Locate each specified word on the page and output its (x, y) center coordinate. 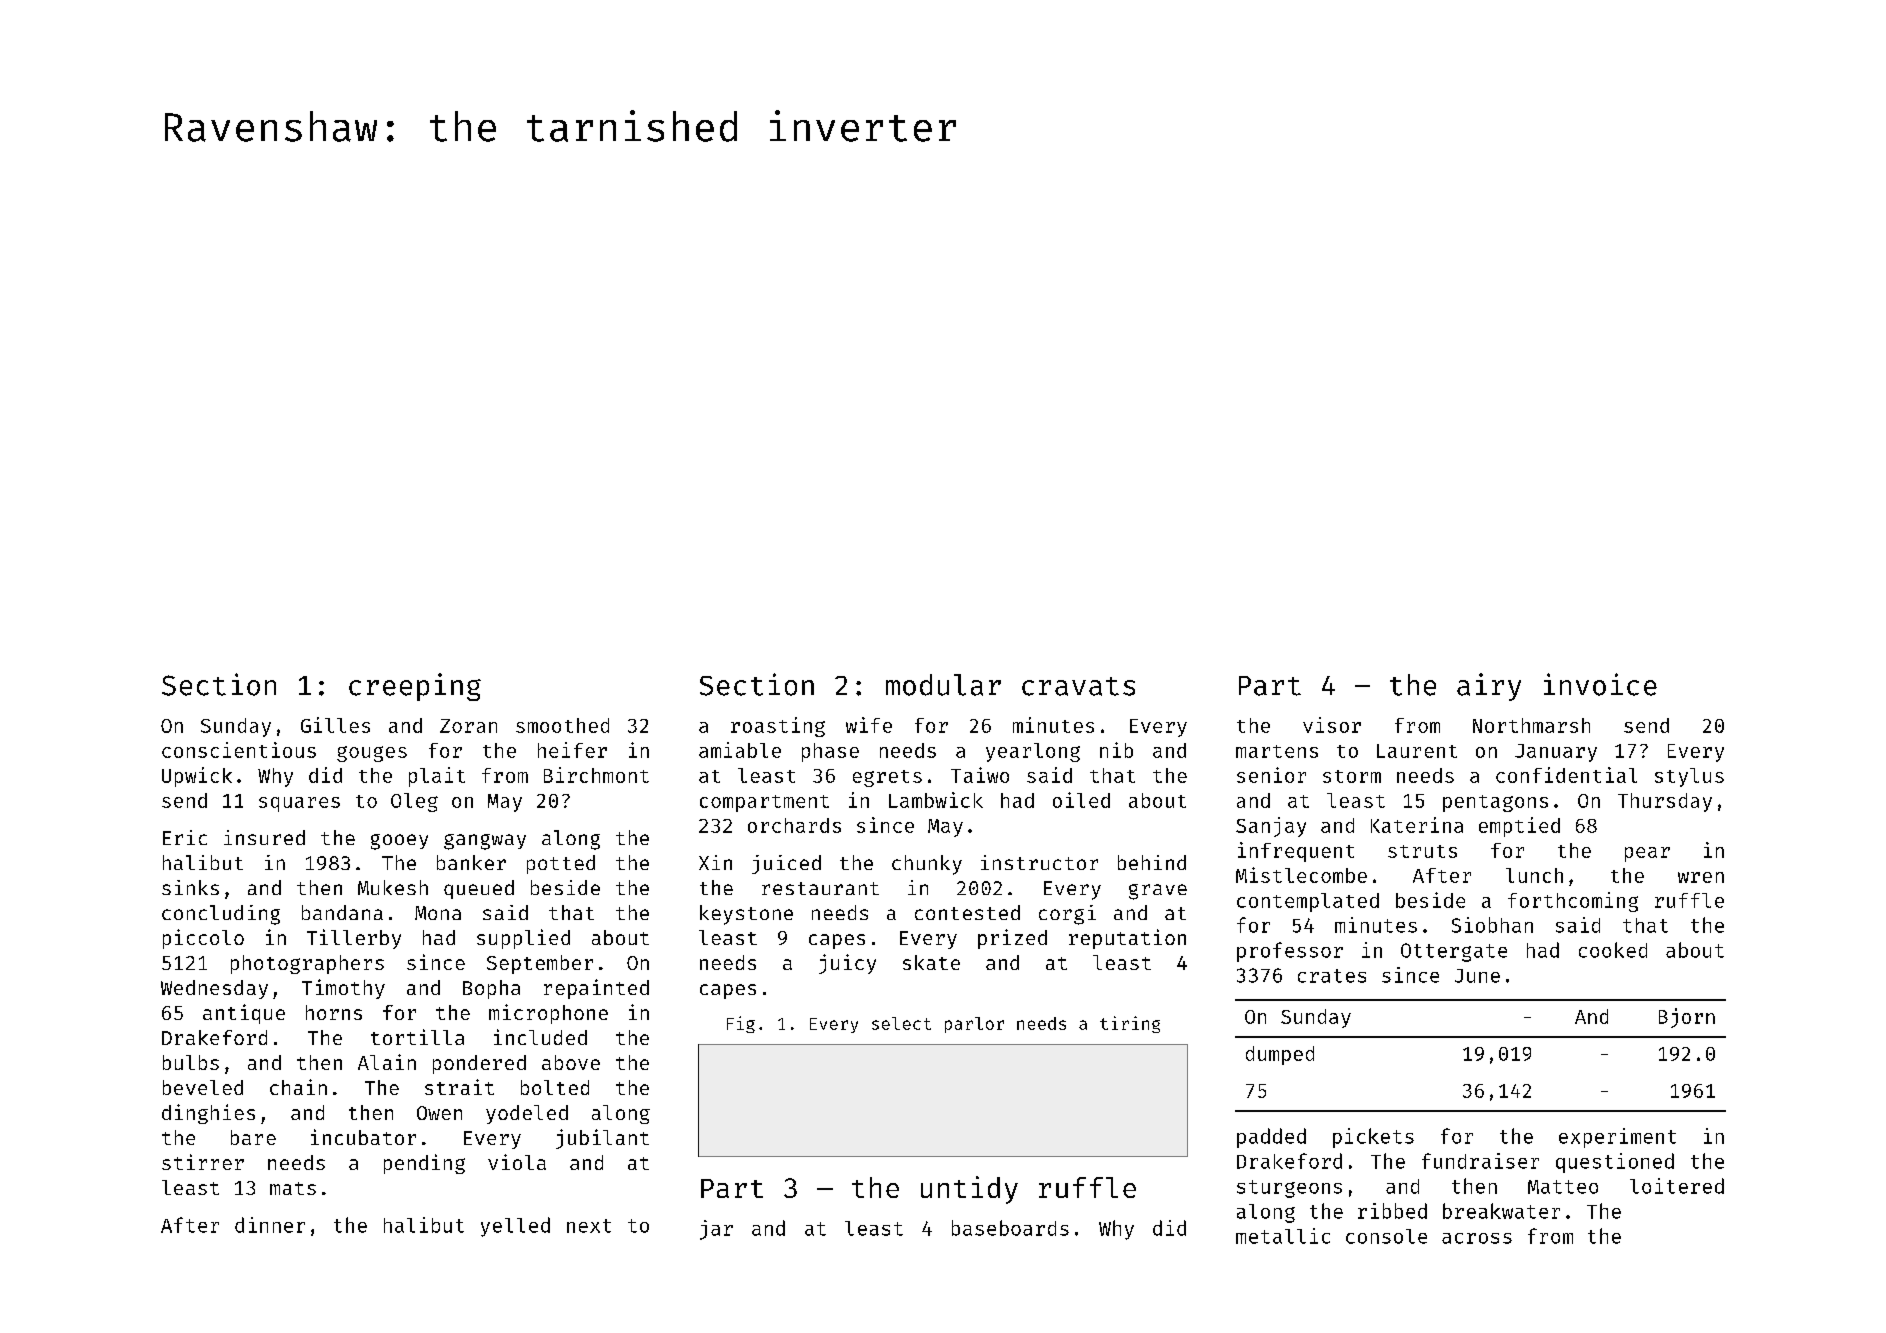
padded (1271, 1138)
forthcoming (1573, 902)
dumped (1280, 1055)
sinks (190, 887)
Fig (741, 1024)
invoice (1600, 684)
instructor (1039, 862)
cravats (1078, 686)
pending (424, 1164)
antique (244, 1014)
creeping (415, 687)
